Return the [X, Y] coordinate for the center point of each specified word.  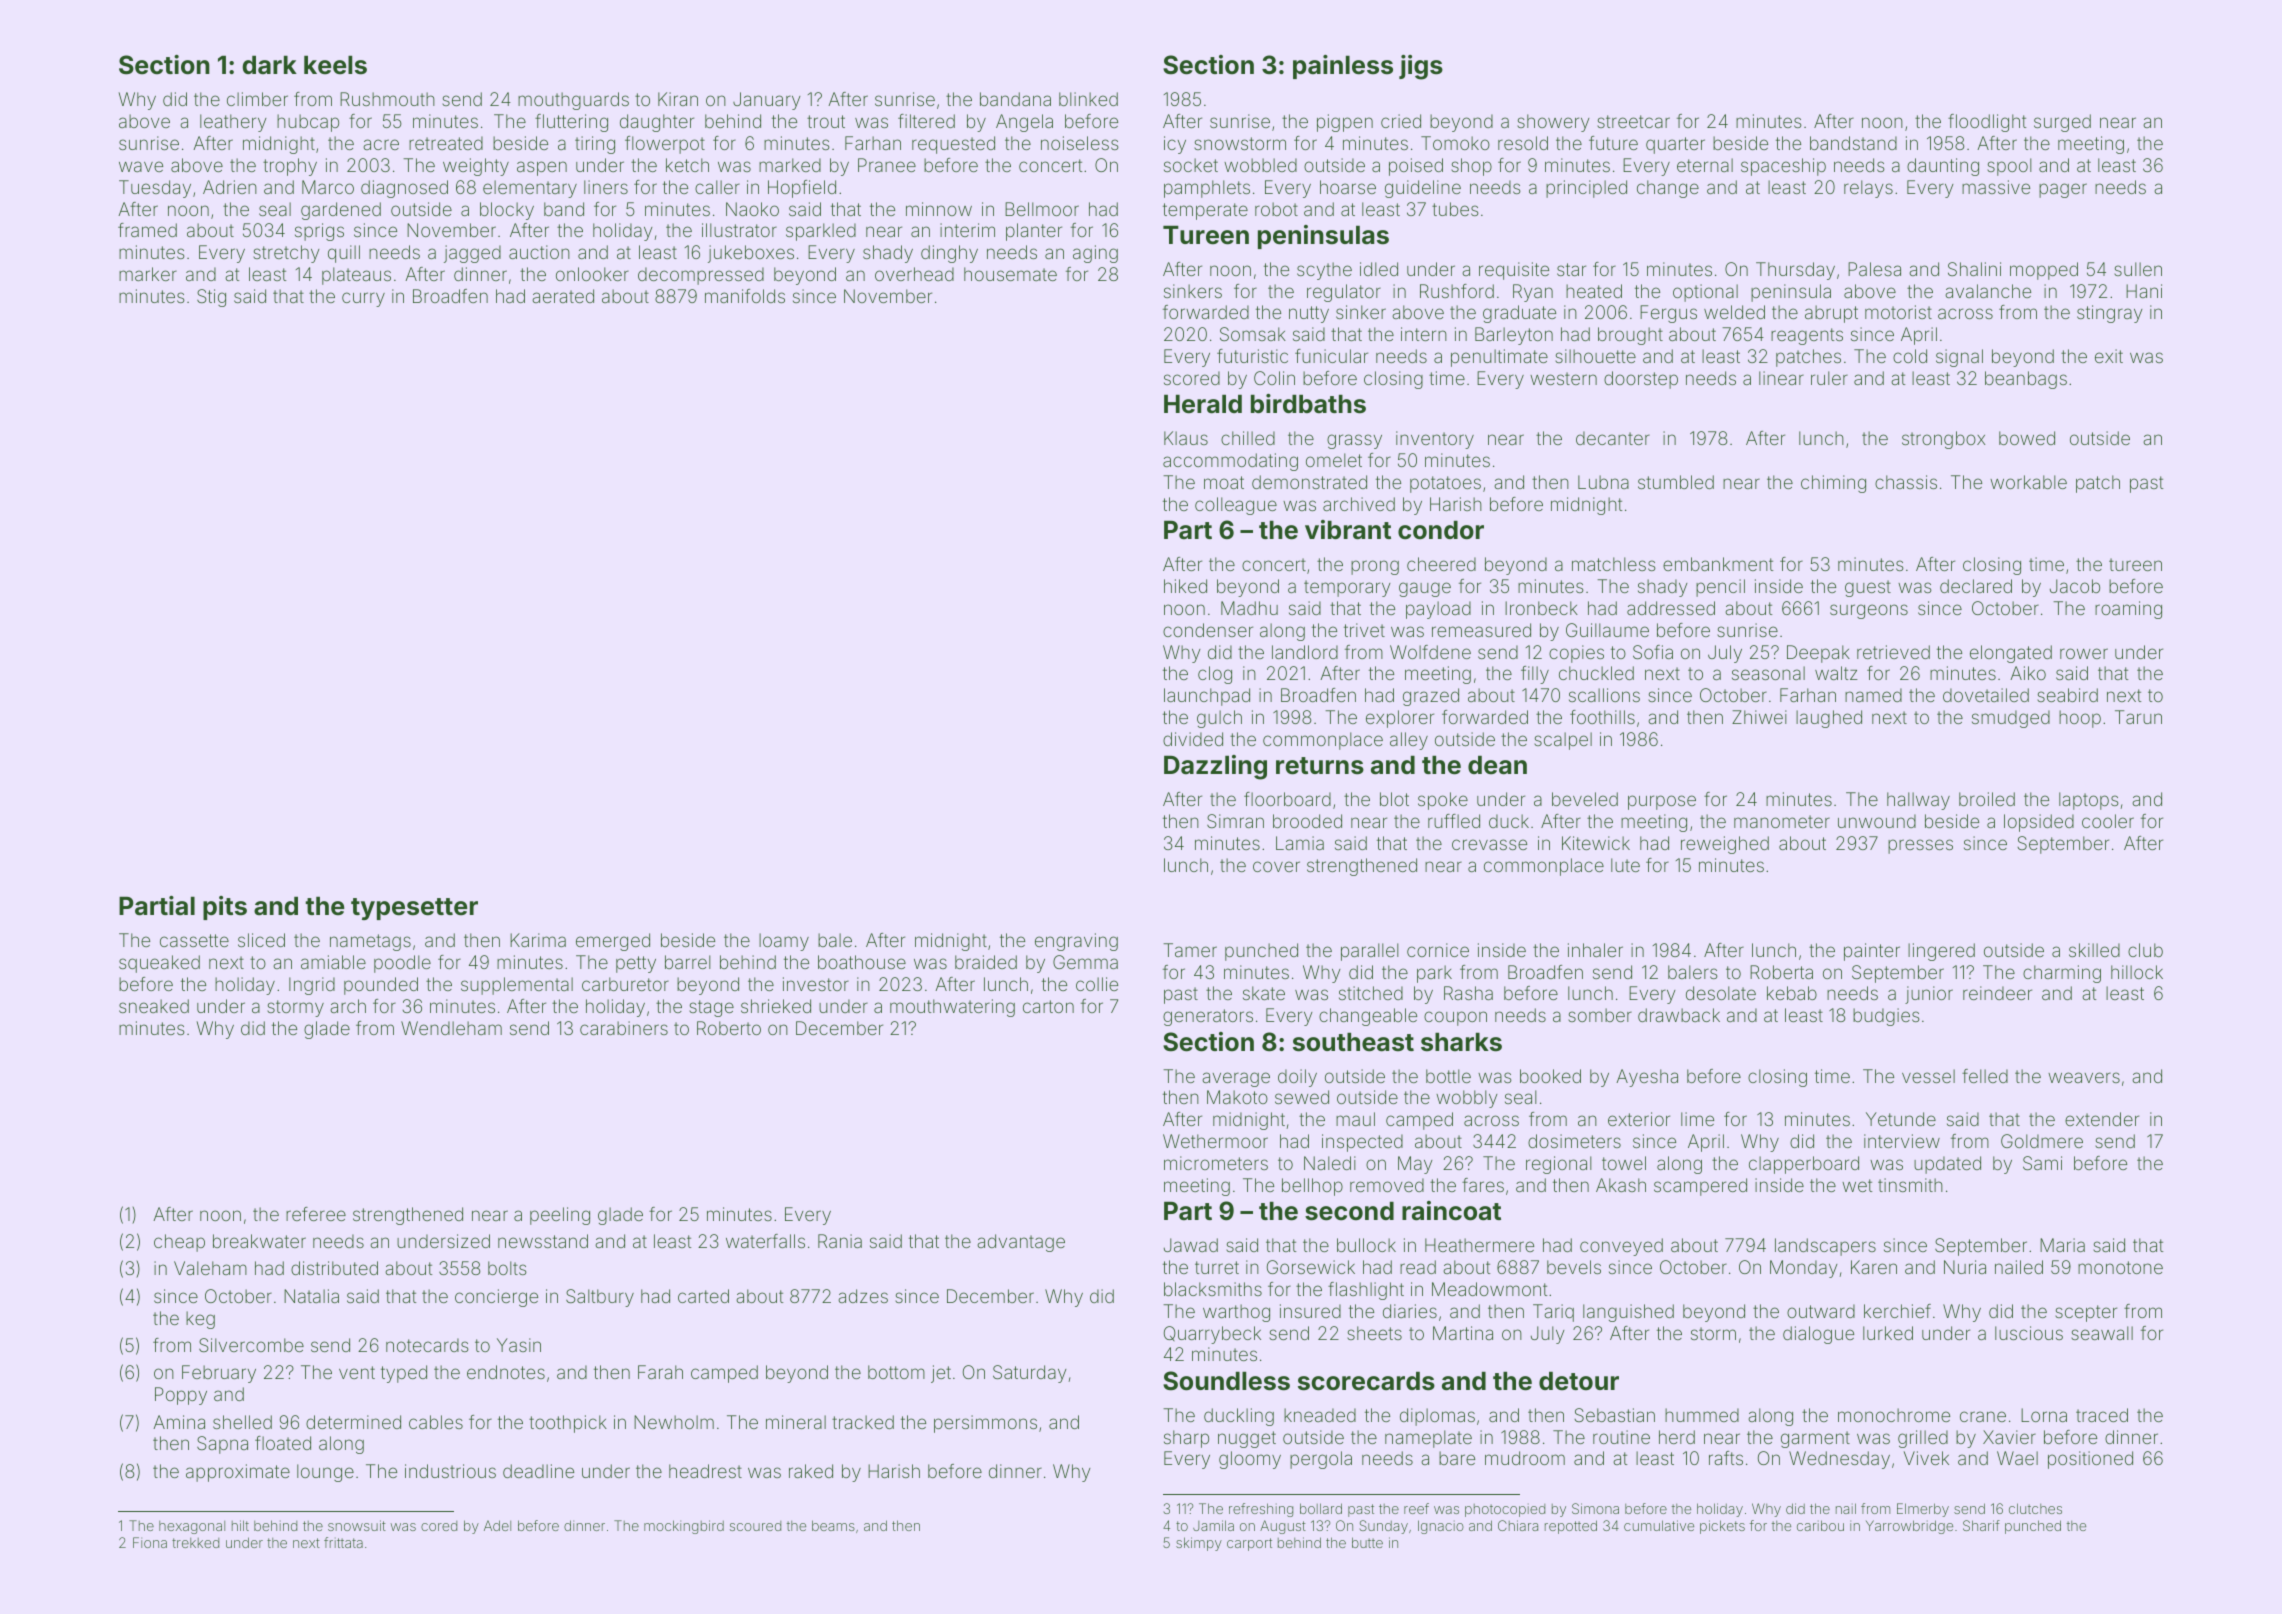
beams [833, 1525]
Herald [1203, 404]
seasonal [1768, 673]
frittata [343, 1542]
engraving [1076, 942]
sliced [261, 940]
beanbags [2026, 380]
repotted [1571, 1527]
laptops [2089, 801]
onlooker [592, 274]
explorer [1400, 719]
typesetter [414, 909]
